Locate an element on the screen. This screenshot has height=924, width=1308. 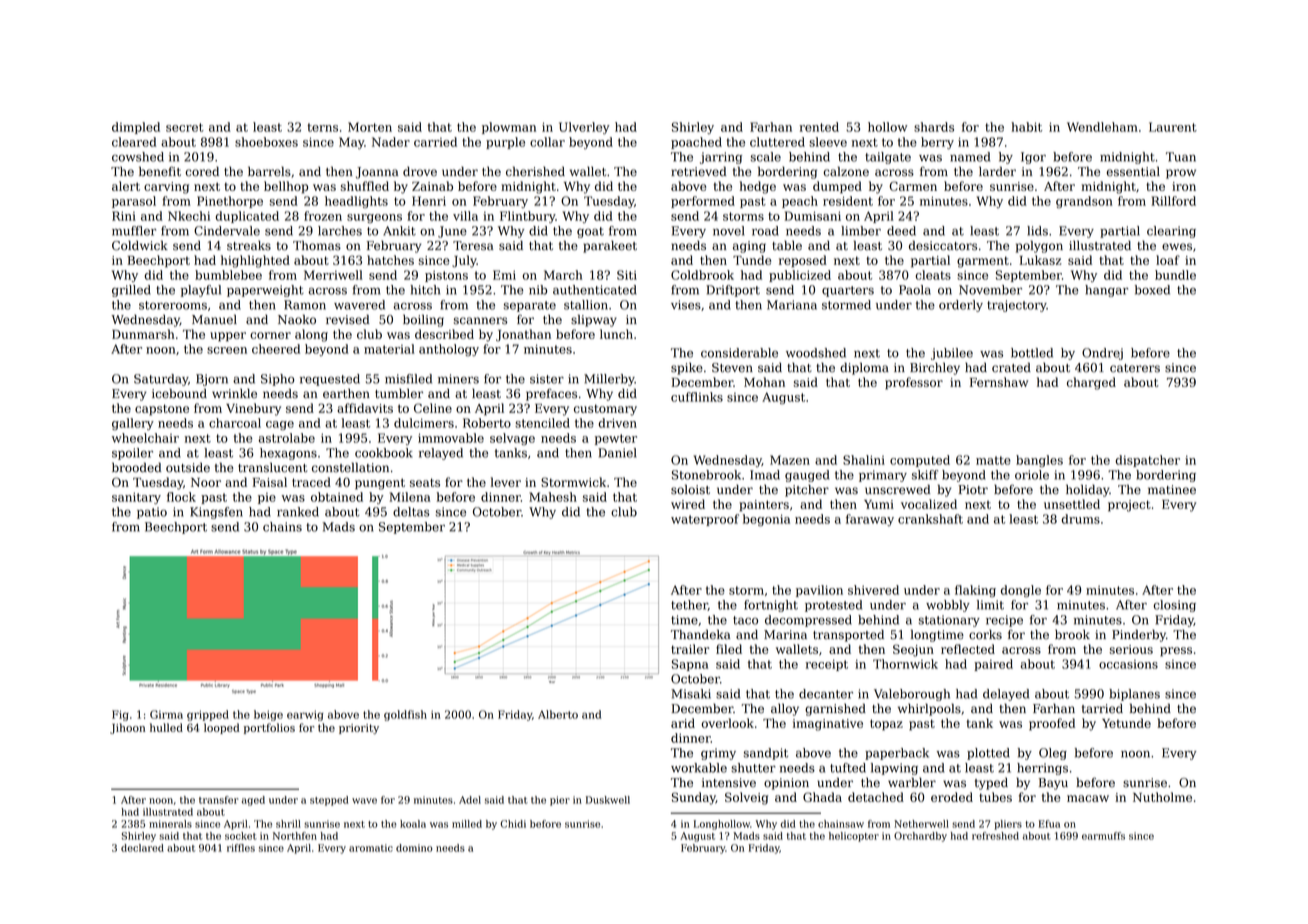
tailgate is located at coordinates (888, 158).
